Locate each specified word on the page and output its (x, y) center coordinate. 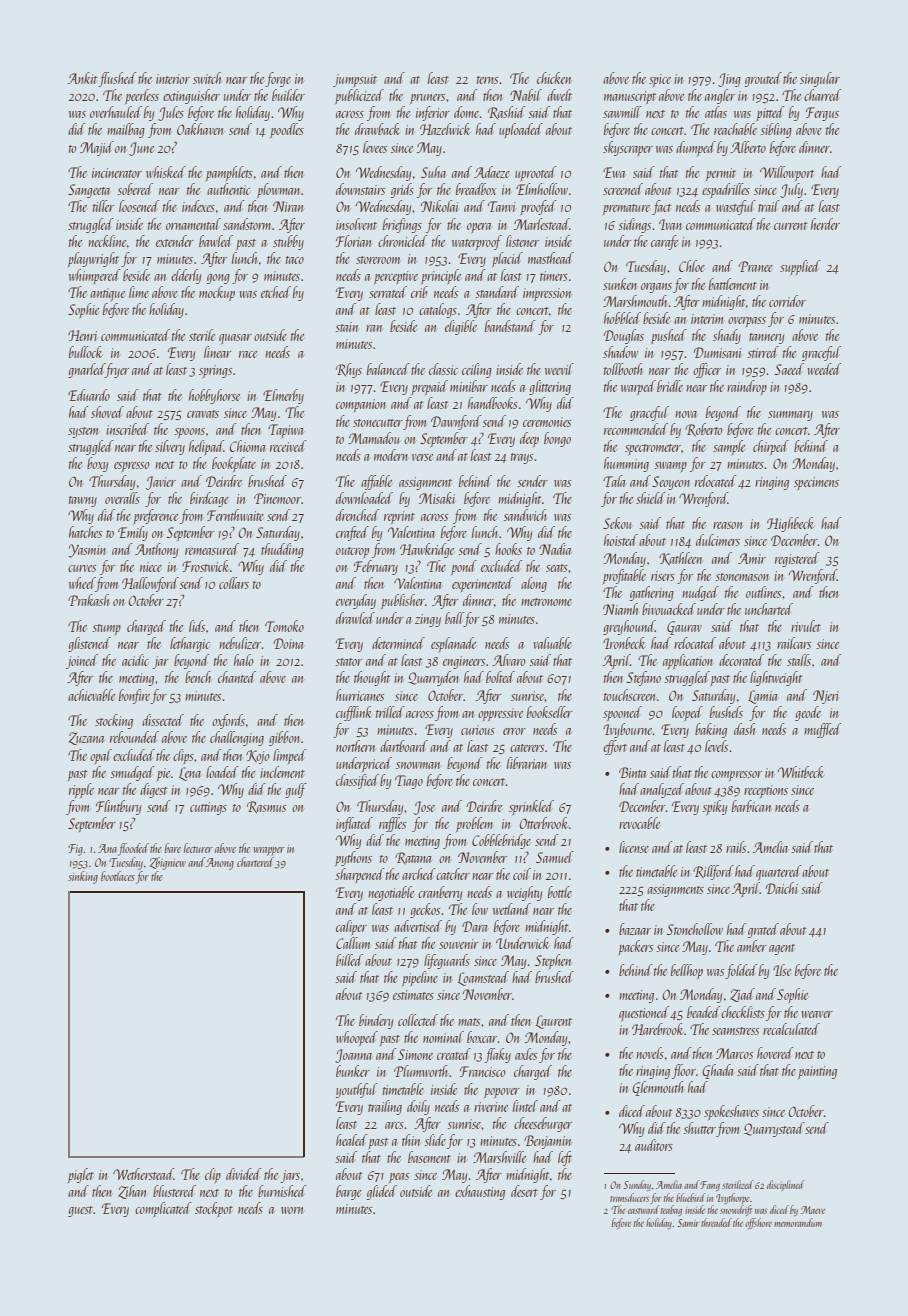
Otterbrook (543, 823)
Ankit (82, 78)
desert (524, 1191)
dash (744, 729)
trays (522, 458)
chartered (255, 862)
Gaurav (684, 628)
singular (820, 79)
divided (244, 1174)
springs (215, 371)
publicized (359, 96)
